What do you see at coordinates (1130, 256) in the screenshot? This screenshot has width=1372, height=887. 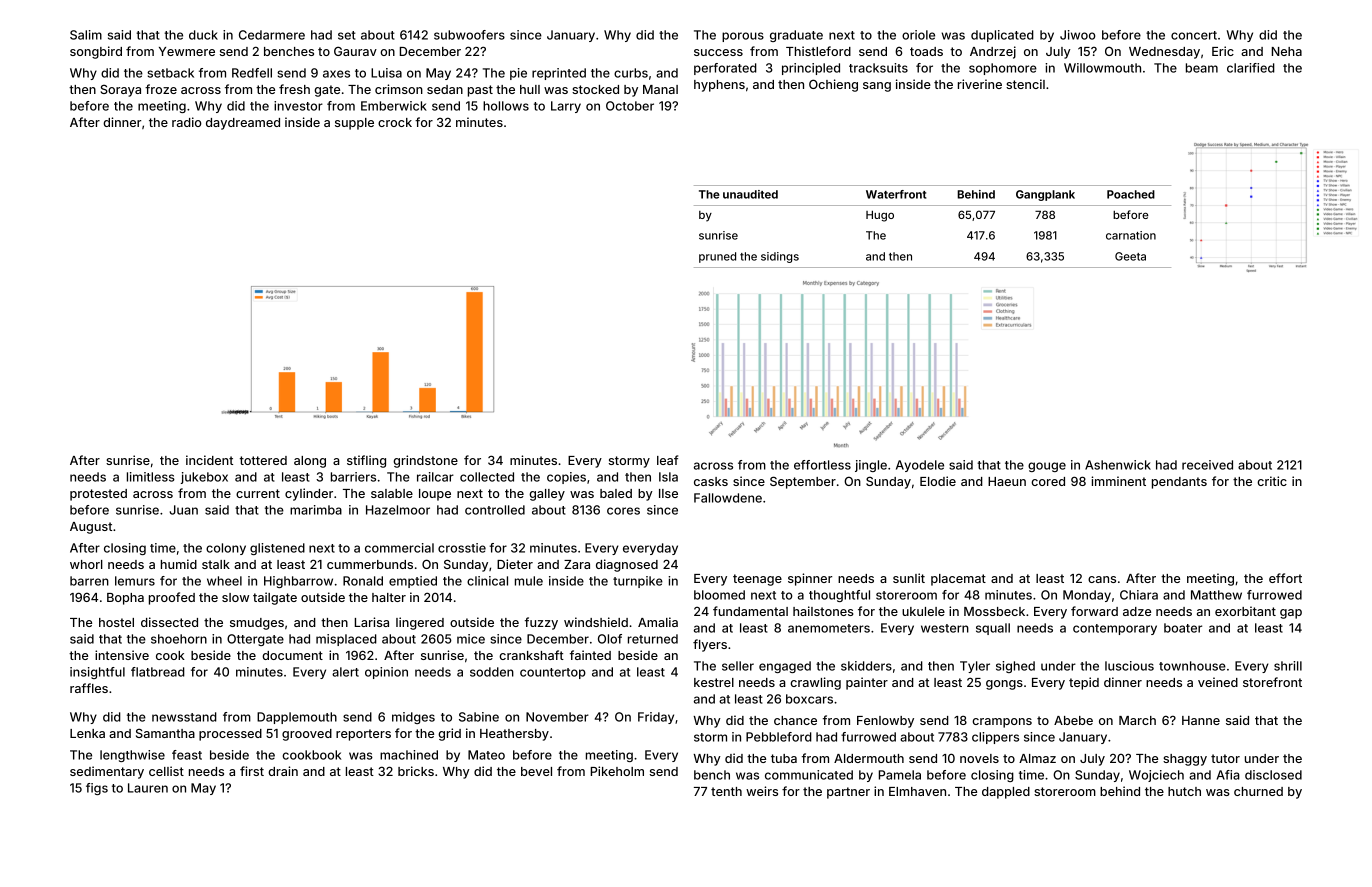 I see `Geeta` at bounding box center [1130, 256].
